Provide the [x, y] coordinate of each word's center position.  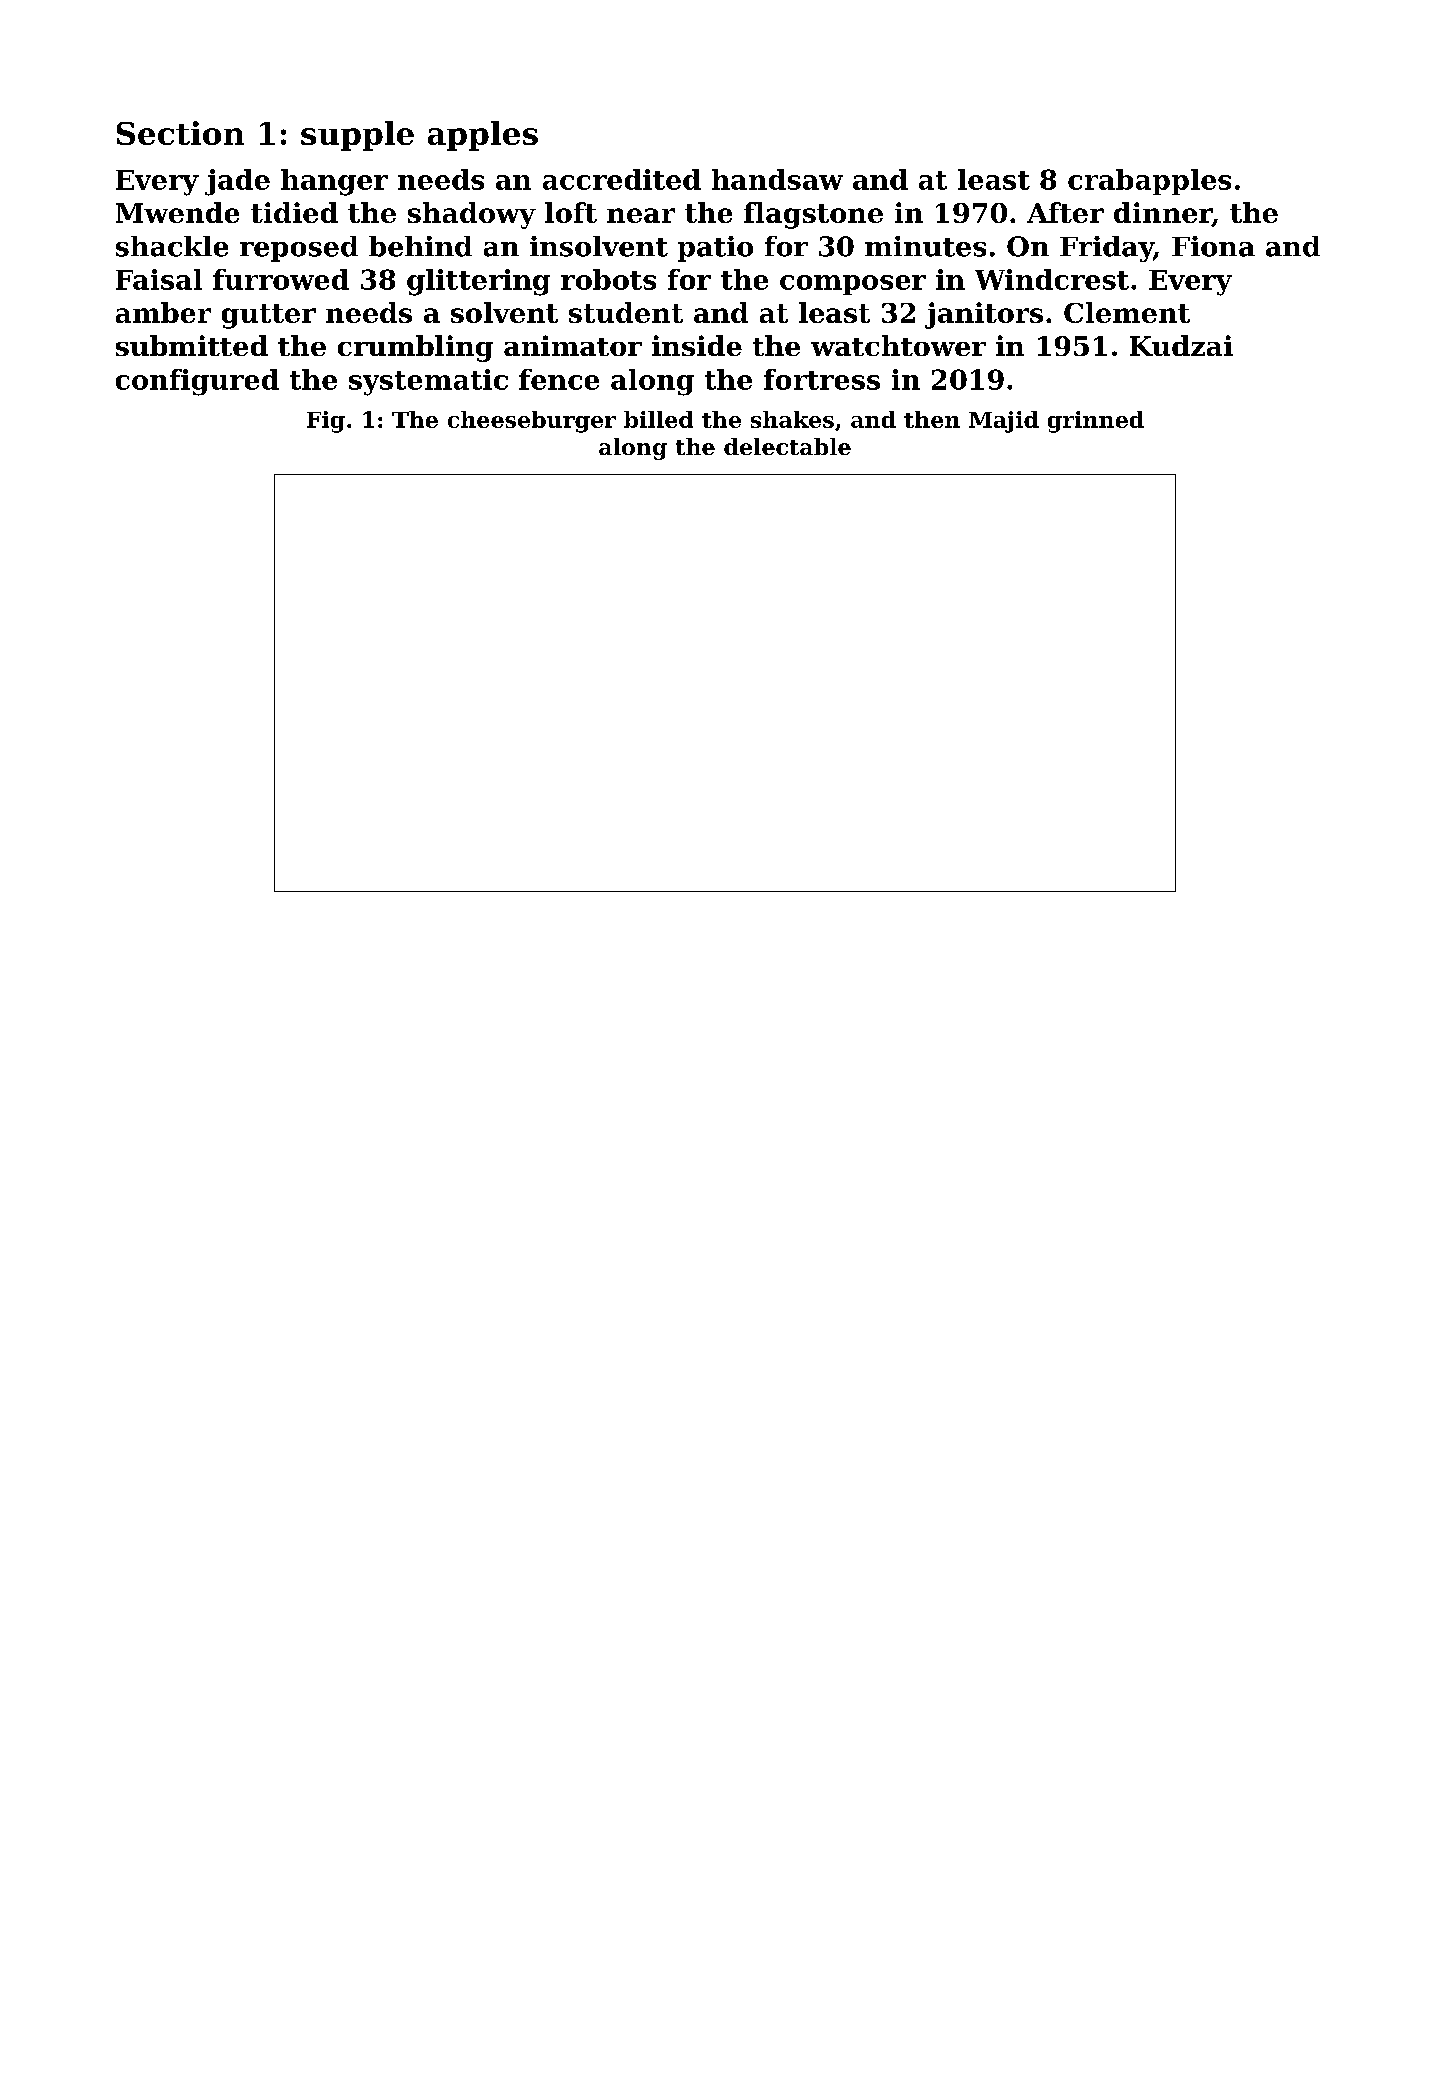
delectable [787, 446]
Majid [1004, 422]
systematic [428, 382]
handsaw [777, 179]
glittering [478, 282]
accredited [622, 179]
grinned [1096, 422]
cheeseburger [532, 422]
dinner [1163, 214]
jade [237, 182]
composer [853, 285]
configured [197, 382]
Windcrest [1052, 279]
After [1065, 212]
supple [357, 136]
